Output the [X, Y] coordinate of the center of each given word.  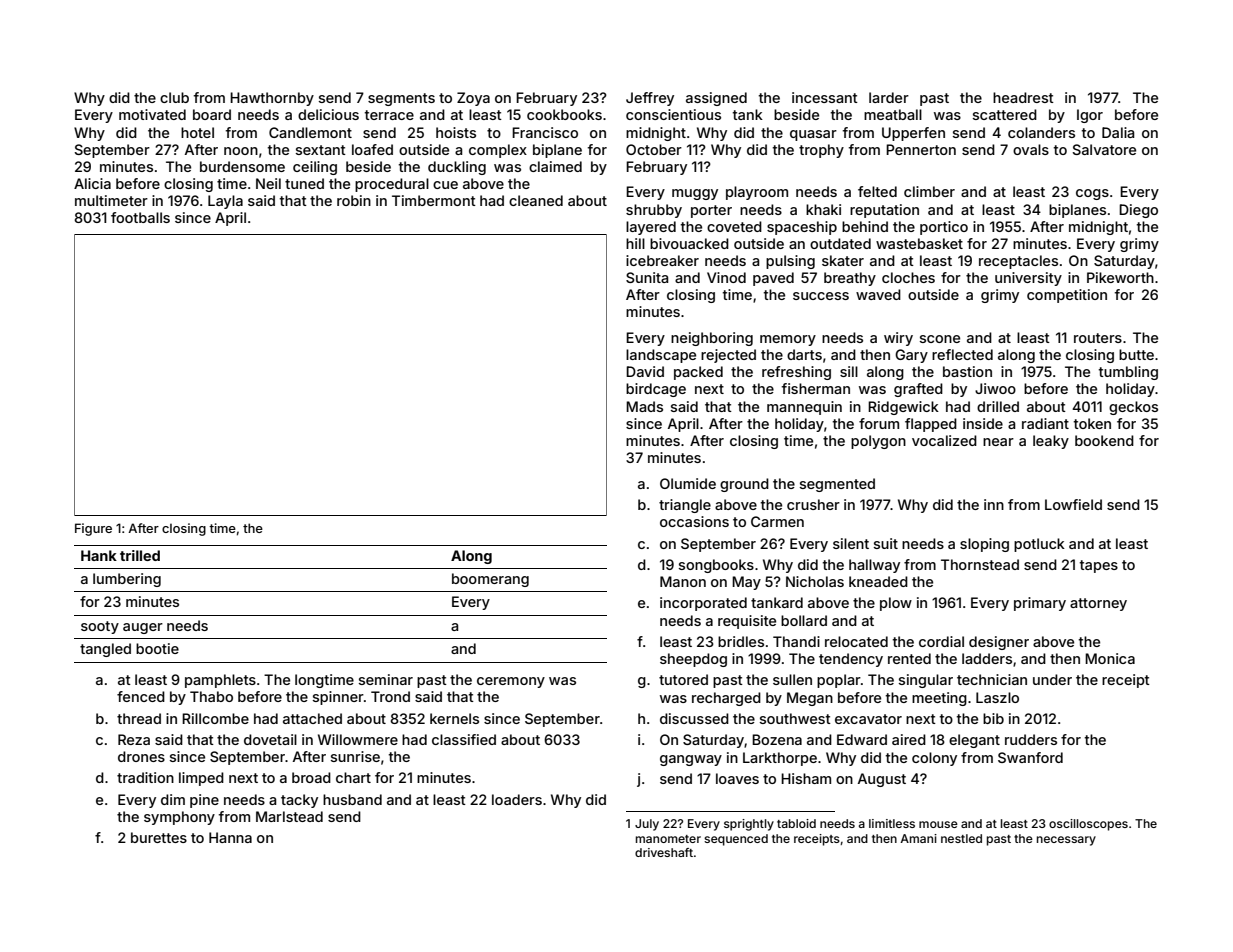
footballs [140, 217]
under [1052, 679]
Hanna [230, 837]
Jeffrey [650, 99]
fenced [141, 696]
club [174, 97]
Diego [1138, 211]
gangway [691, 760]
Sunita [647, 277]
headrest [1023, 97]
